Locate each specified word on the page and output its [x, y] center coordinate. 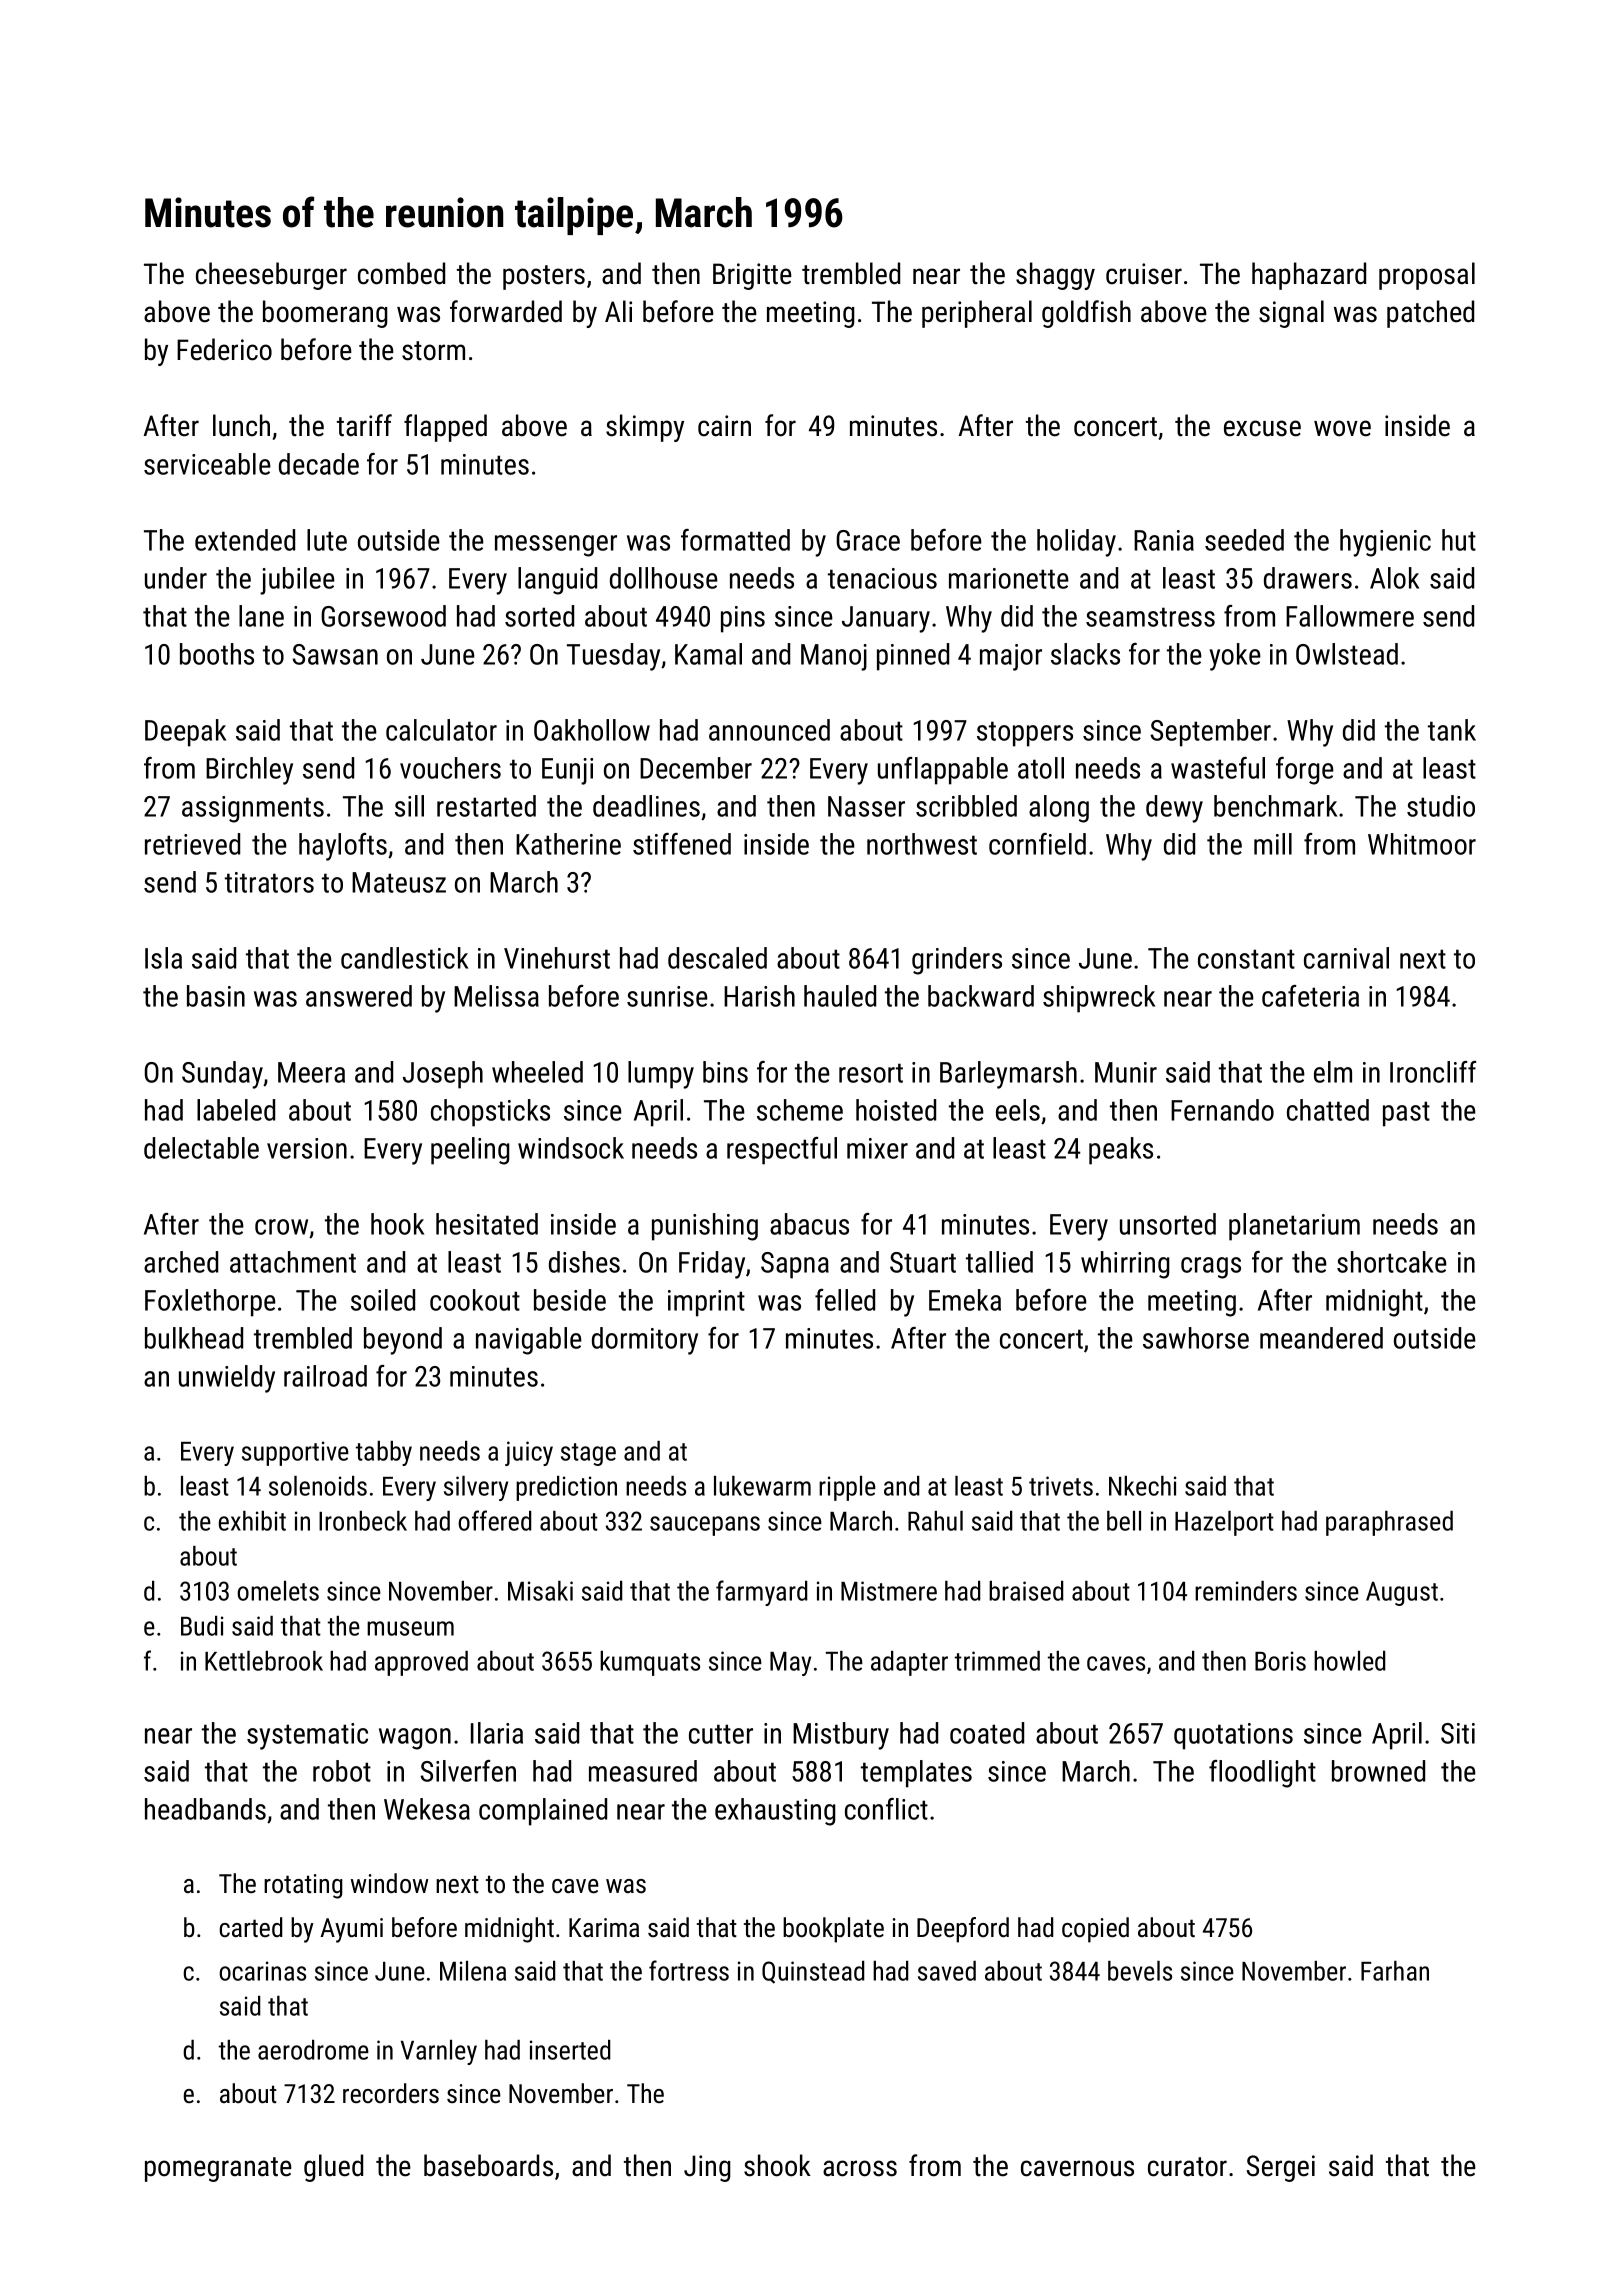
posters [544, 277]
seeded [1244, 540]
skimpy [645, 428]
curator [1187, 2167]
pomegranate [218, 2169]
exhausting [775, 1812]
